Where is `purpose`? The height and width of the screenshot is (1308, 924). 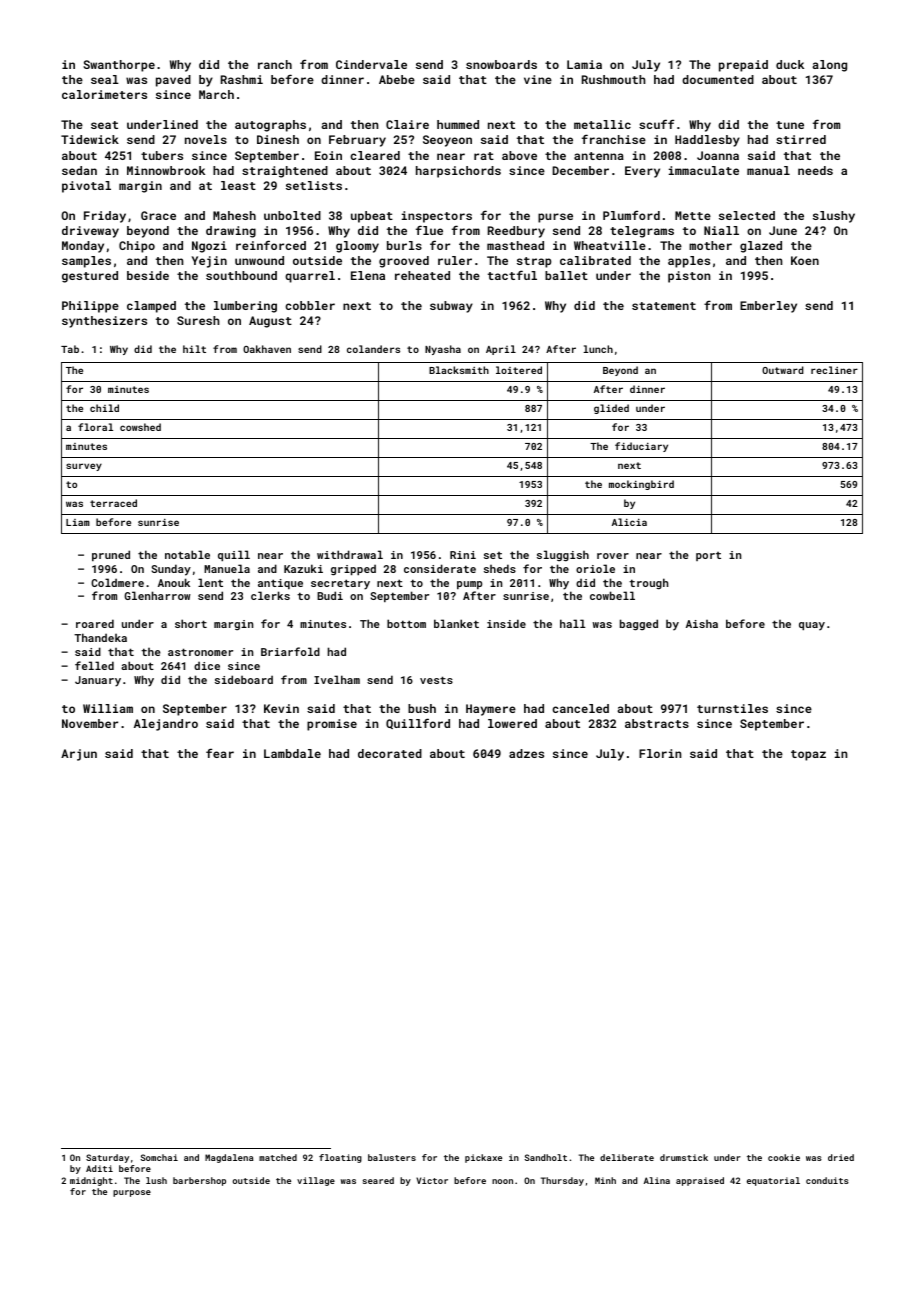 purpose is located at coordinates (132, 1193).
